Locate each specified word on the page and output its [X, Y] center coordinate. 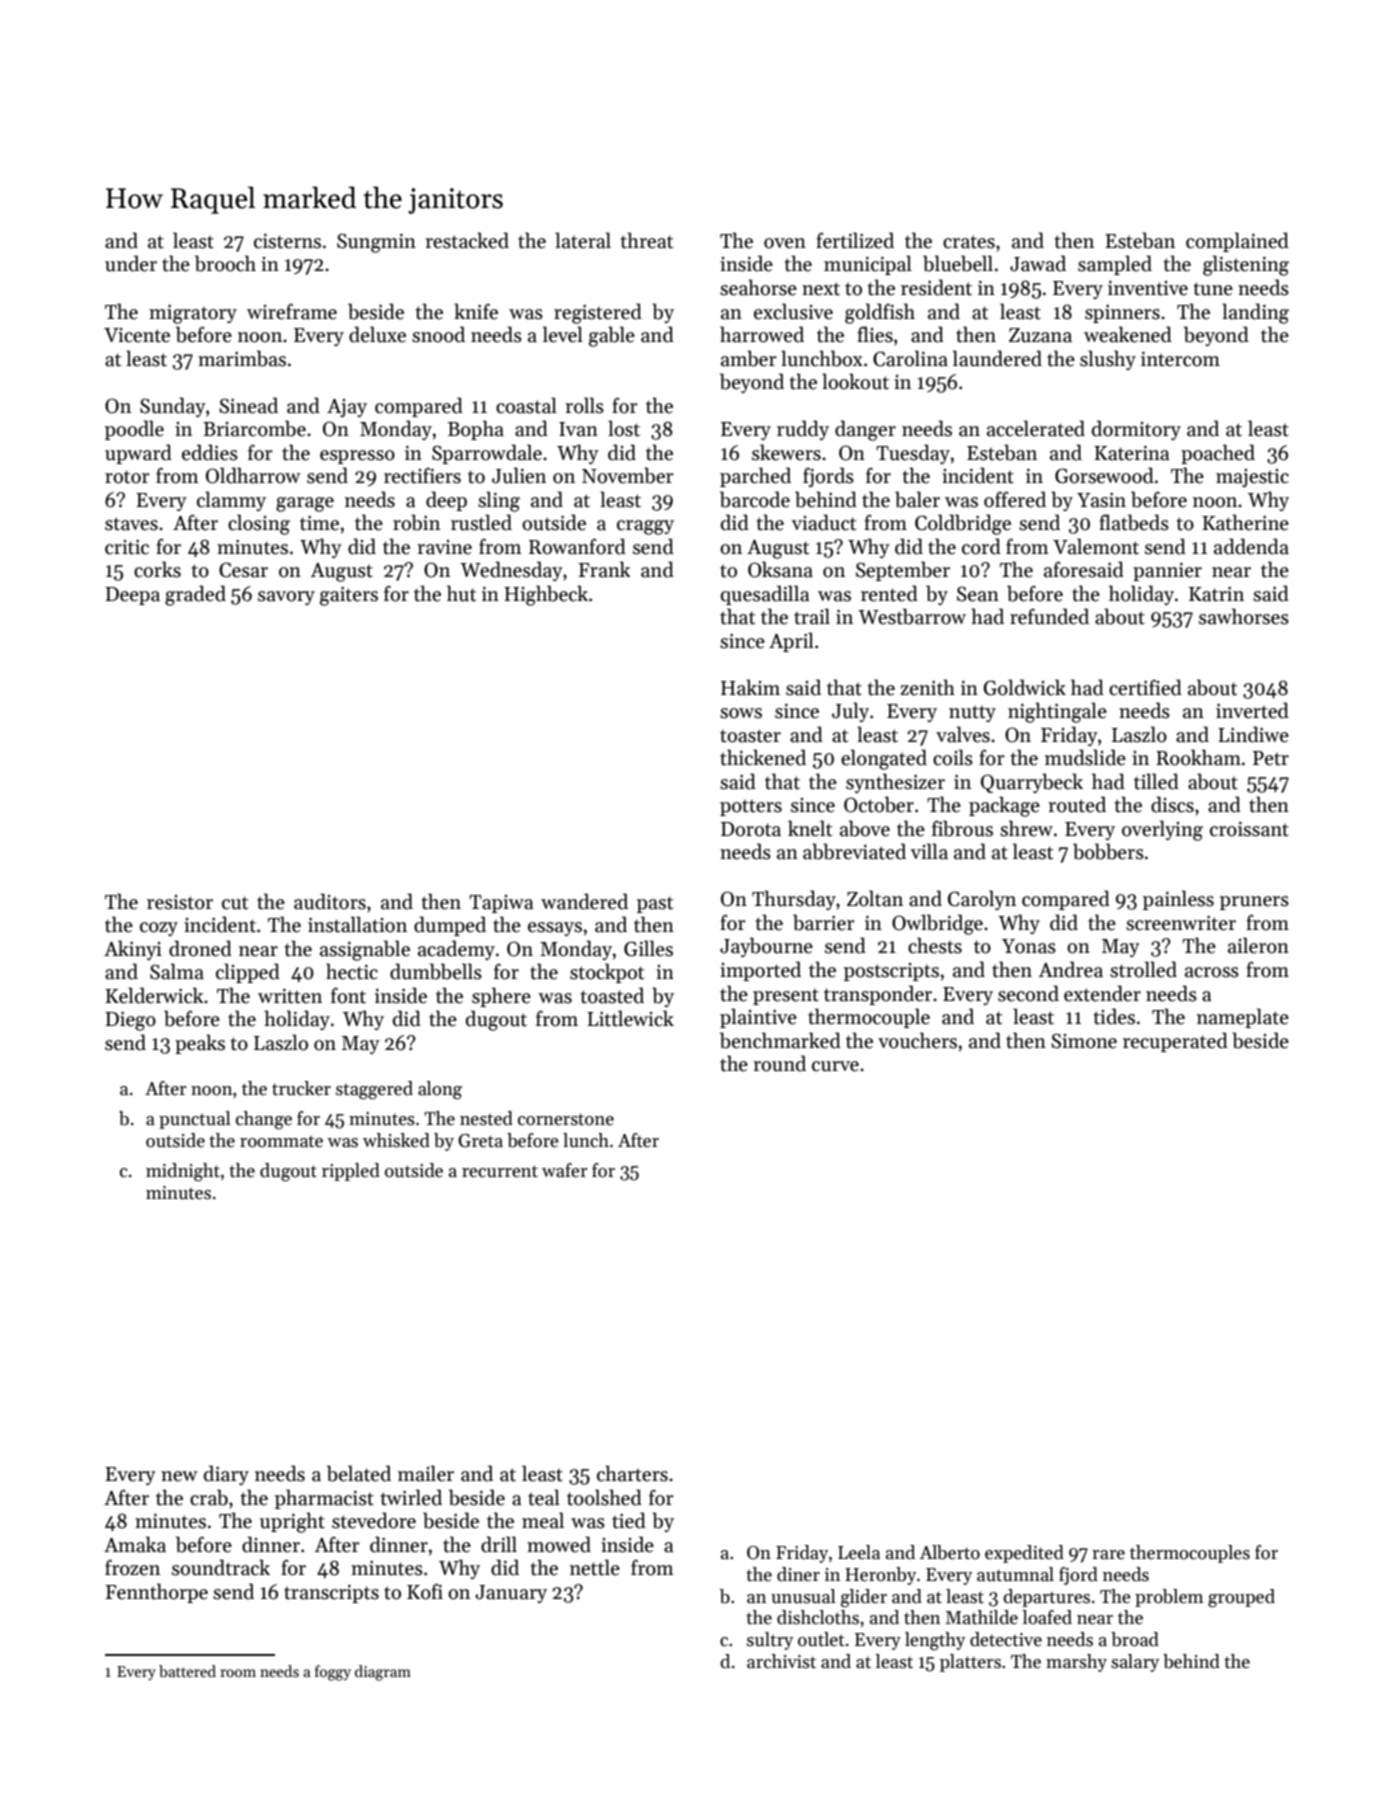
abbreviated [854, 851]
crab [209, 1497]
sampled [1115, 265]
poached [1218, 454]
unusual [803, 1596]
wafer [565, 1170]
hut [461, 593]
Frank [604, 569]
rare [1108, 1555]
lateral [583, 240]
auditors [330, 901]
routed [1077, 804]
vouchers [917, 1040]
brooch [225, 263]
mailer [426, 1473]
